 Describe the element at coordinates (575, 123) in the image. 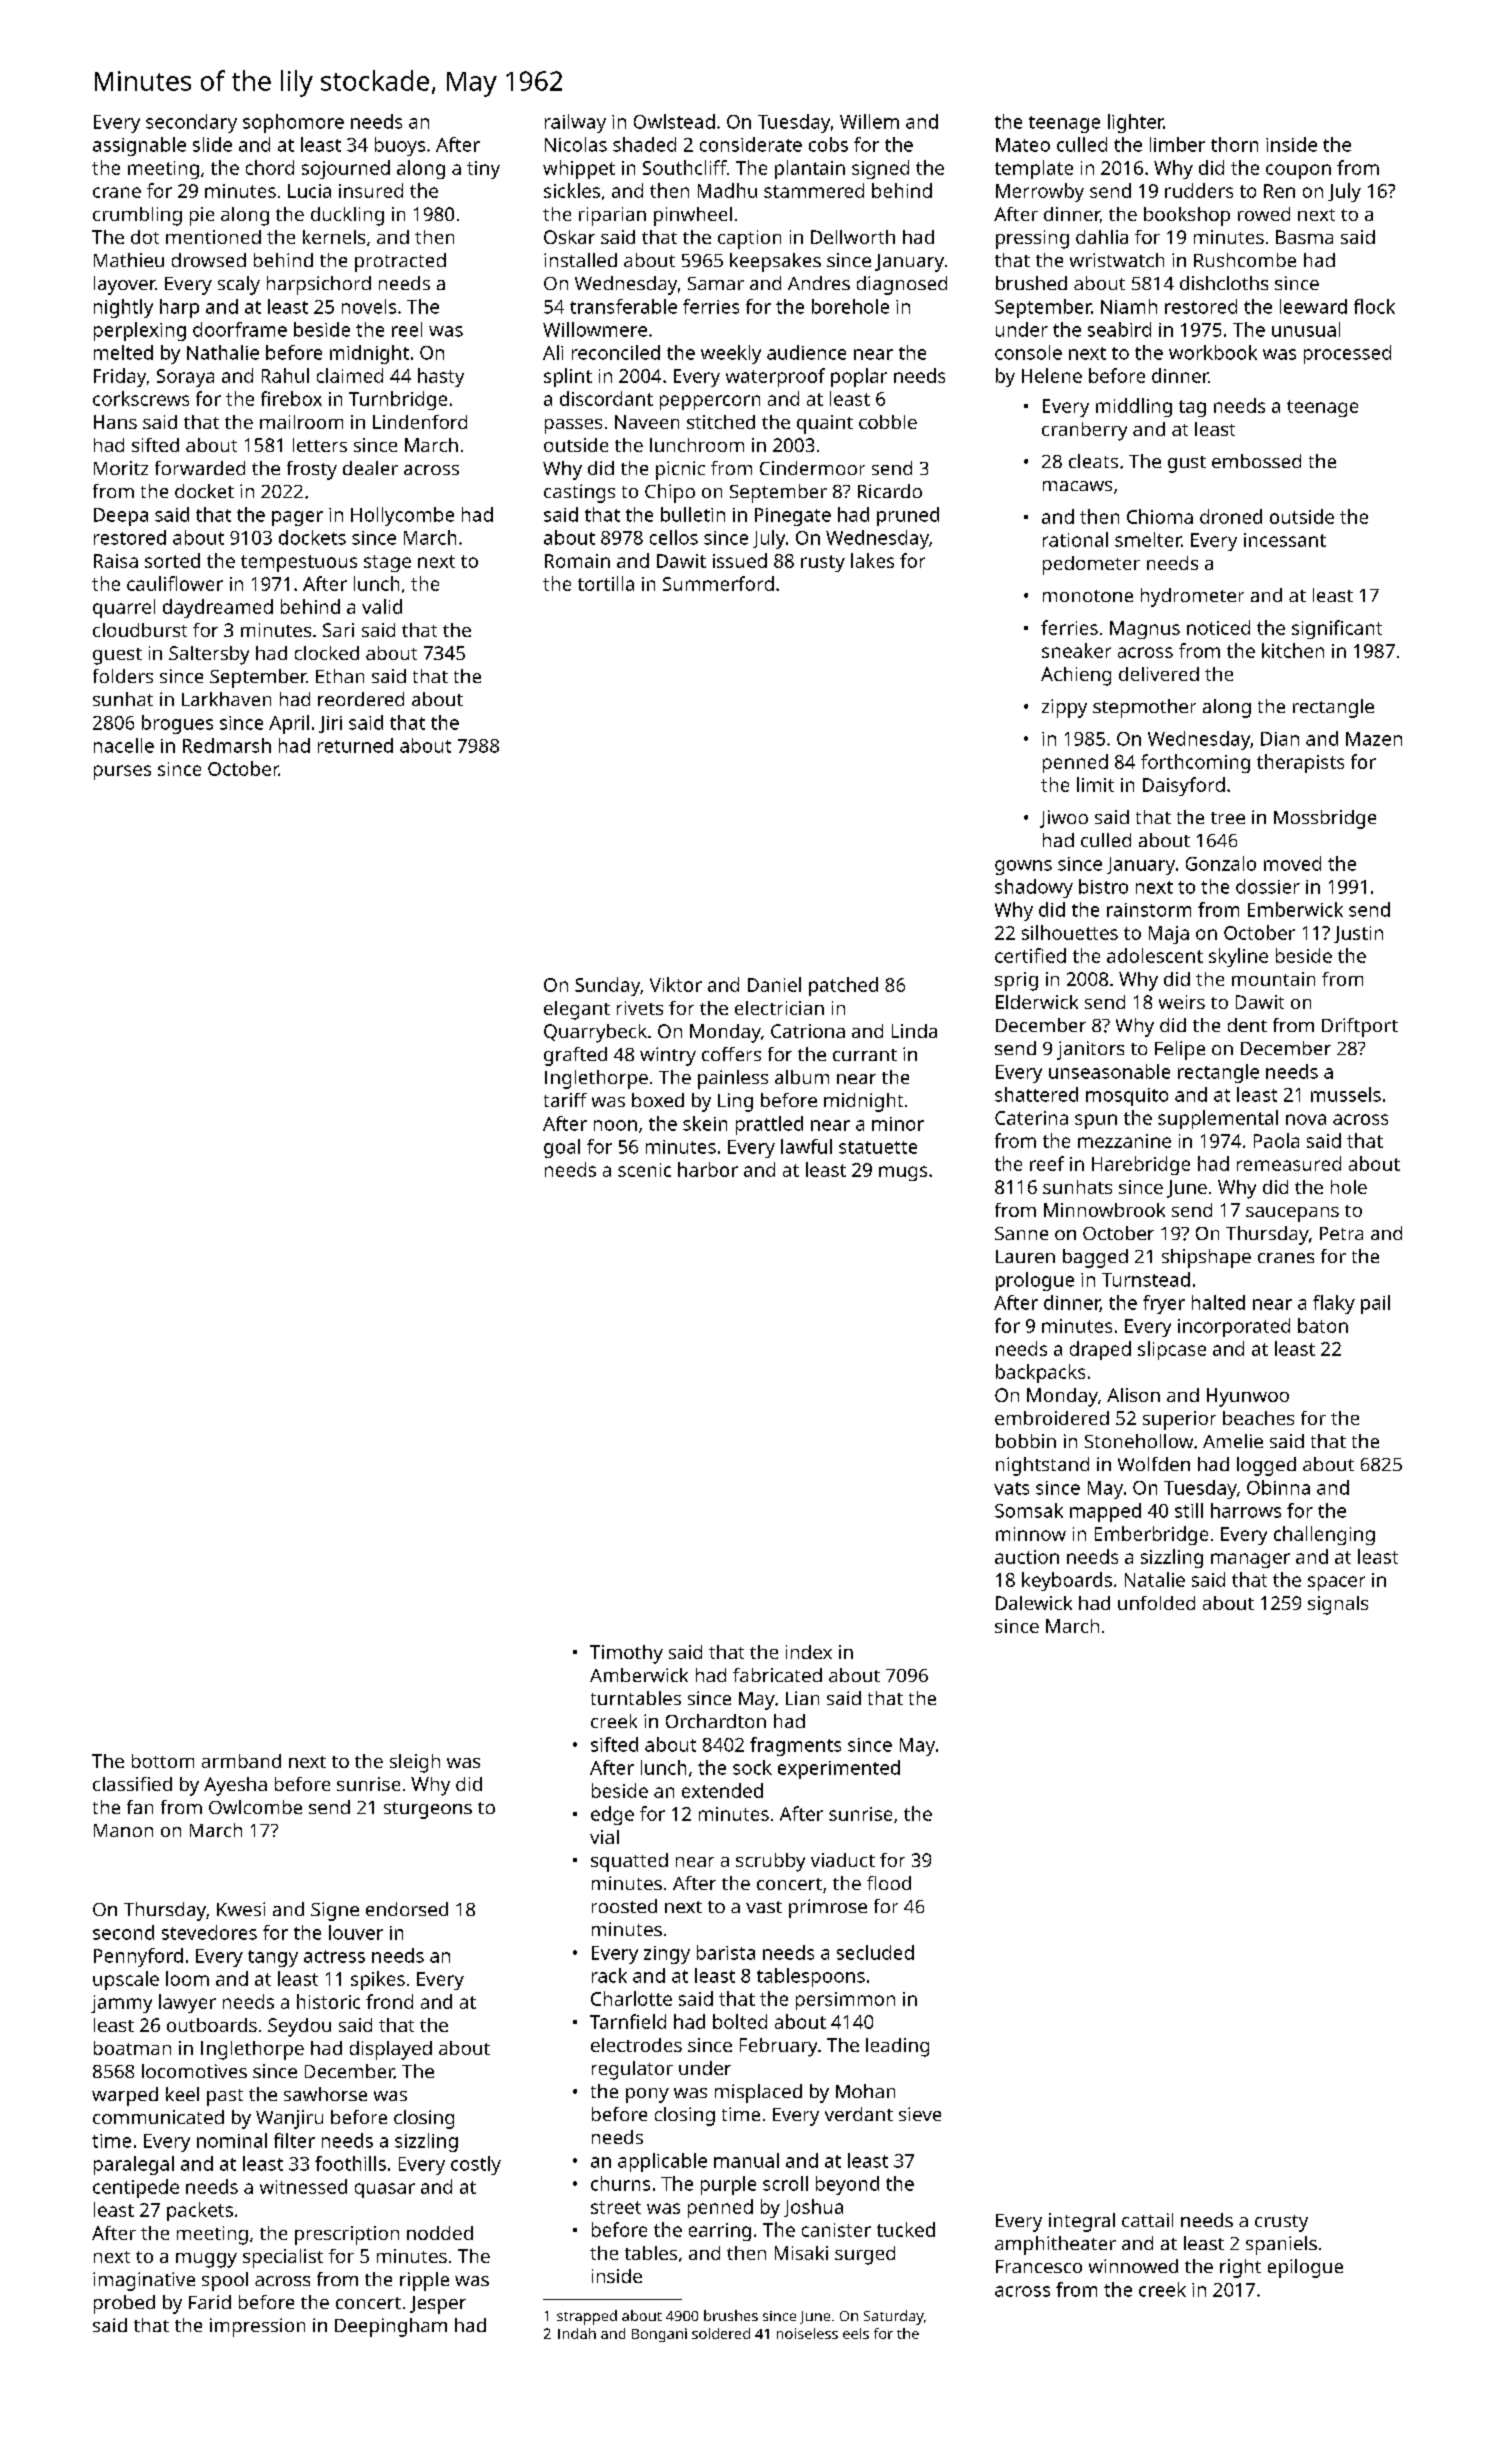

I see `railway` at that location.
